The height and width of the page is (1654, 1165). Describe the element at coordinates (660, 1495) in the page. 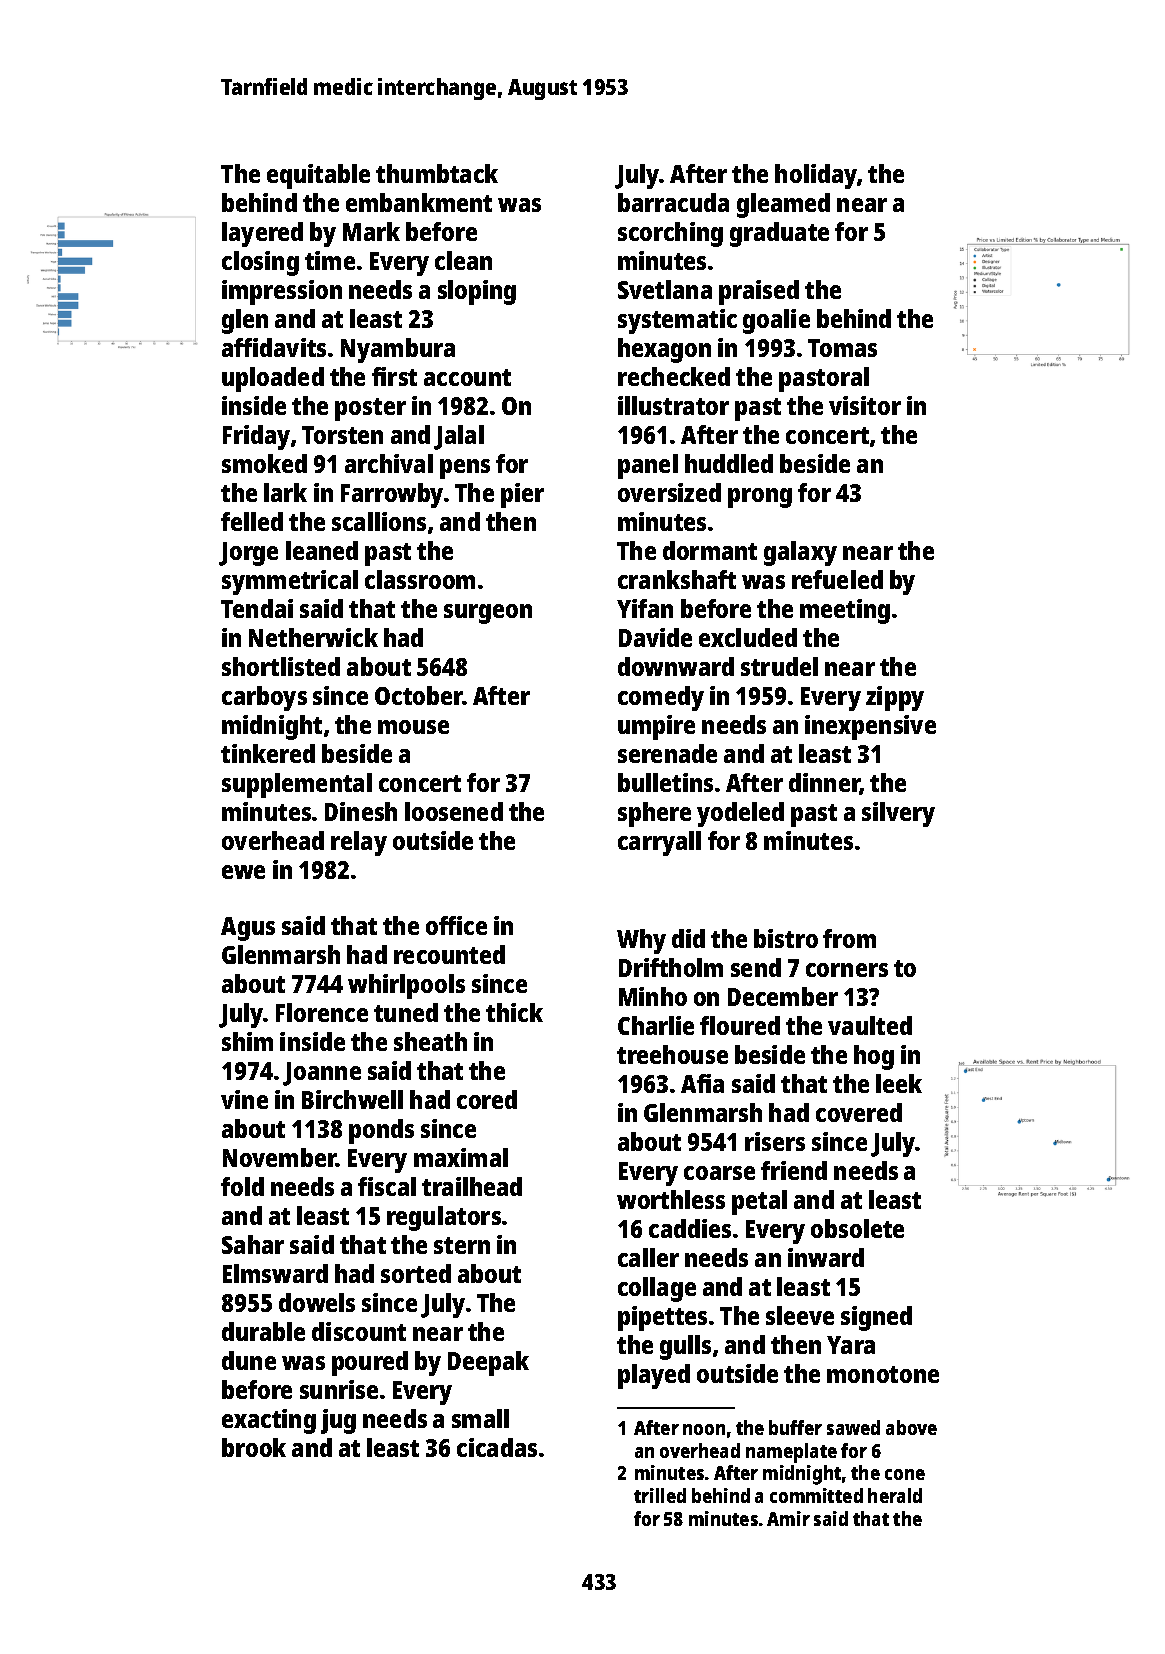

I see `trilled` at that location.
